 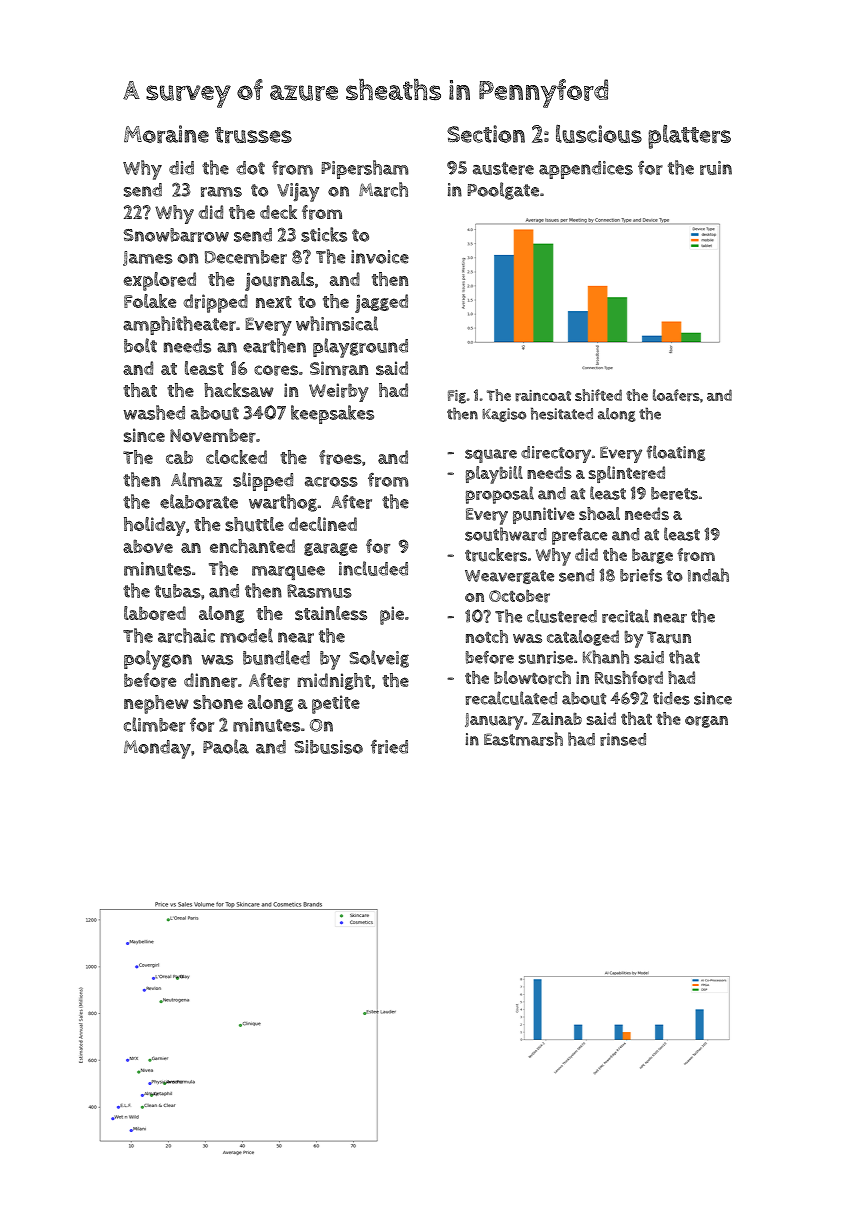 I want to click on above, so click(x=148, y=546).
